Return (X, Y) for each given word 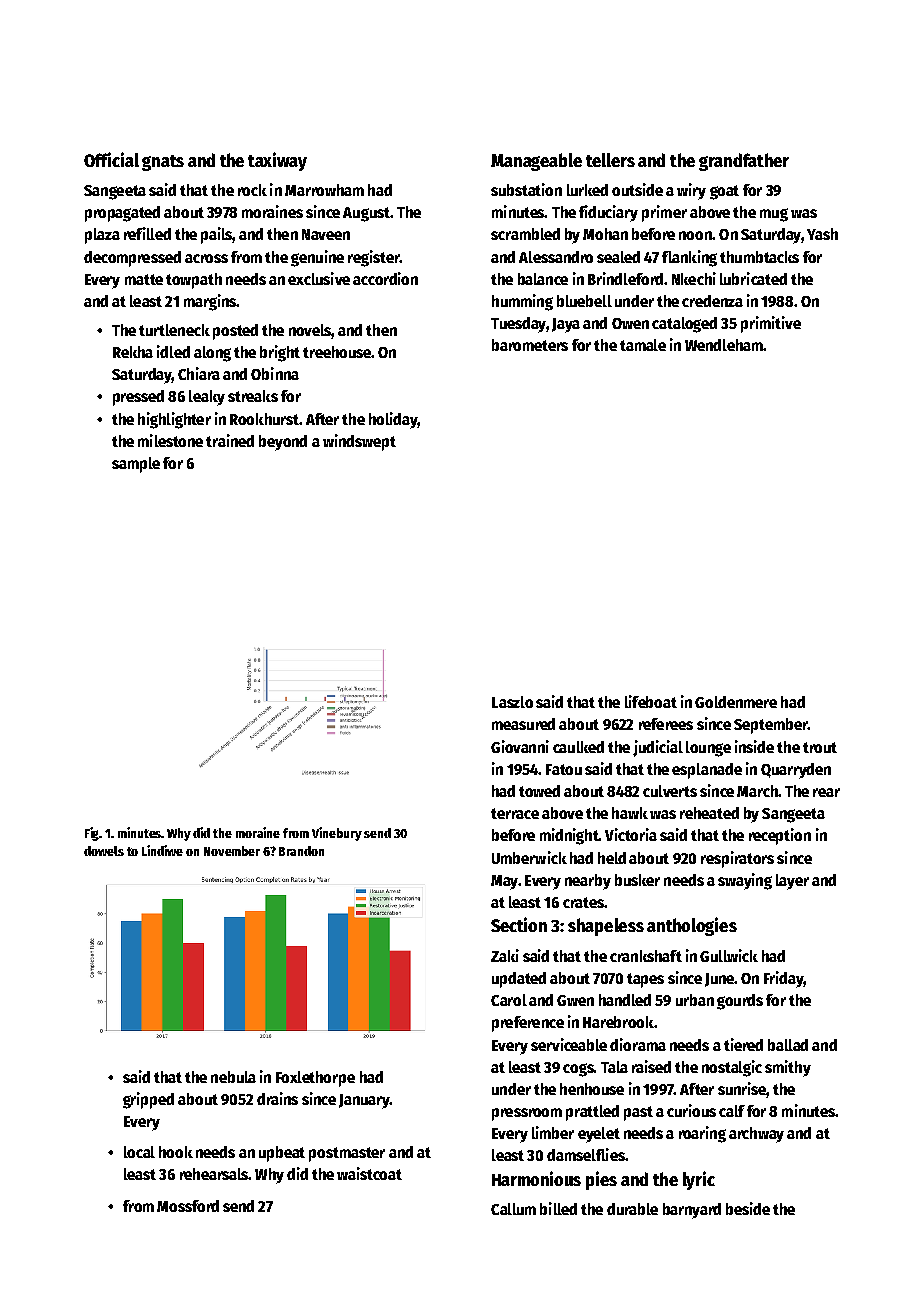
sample (136, 465)
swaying (745, 881)
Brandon (301, 851)
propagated (122, 214)
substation (526, 189)
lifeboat (651, 701)
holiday (393, 420)
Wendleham (724, 345)
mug (774, 215)
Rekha (133, 352)
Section (519, 924)
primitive (771, 324)
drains (277, 1098)
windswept (359, 442)
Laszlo (512, 702)
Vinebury (337, 834)
